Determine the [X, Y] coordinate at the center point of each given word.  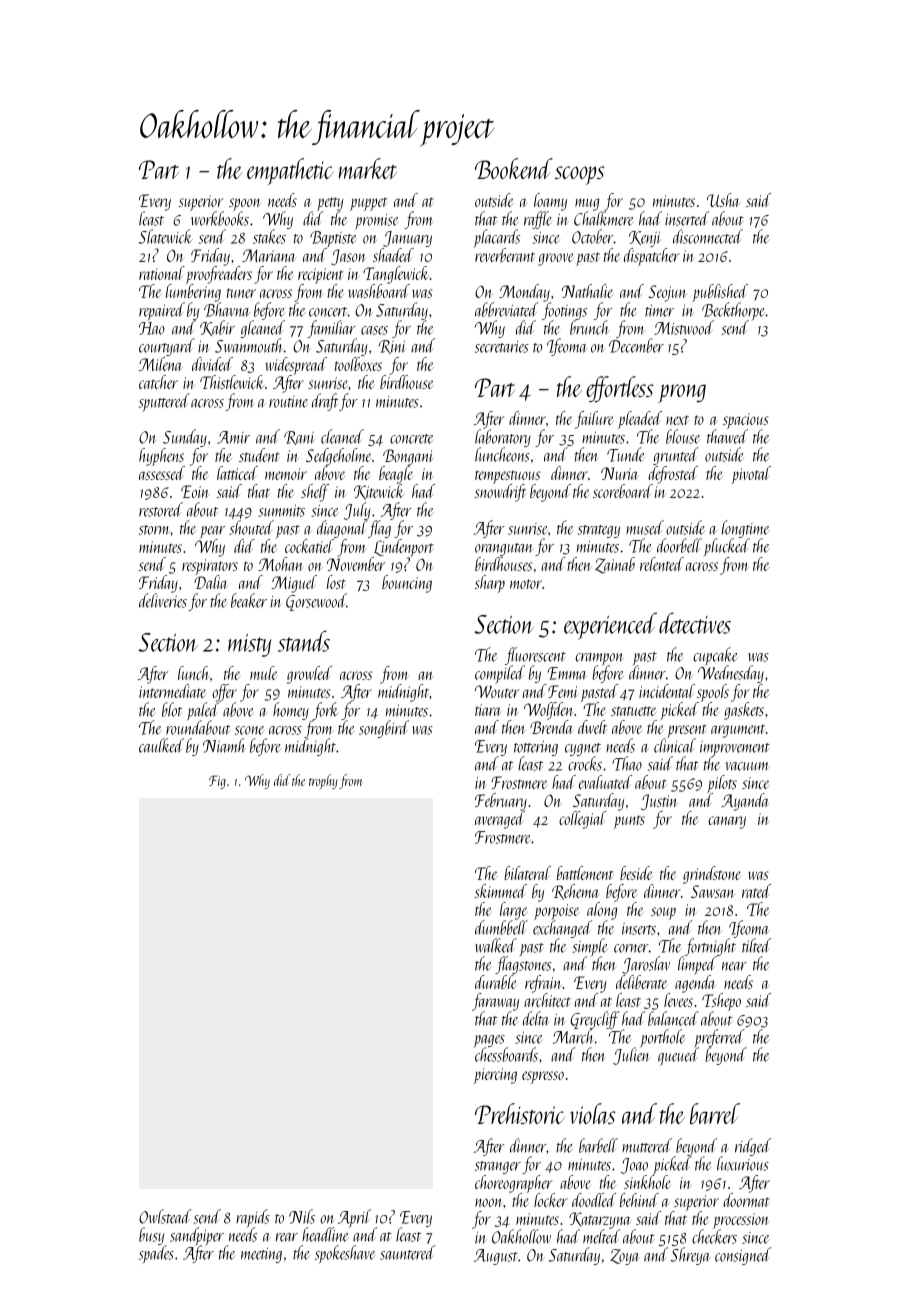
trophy [323, 781]
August [496, 1257]
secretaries [502, 347]
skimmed [500, 891]
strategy [599, 531]
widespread [296, 366]
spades [156, 1255]
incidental [667, 691]
